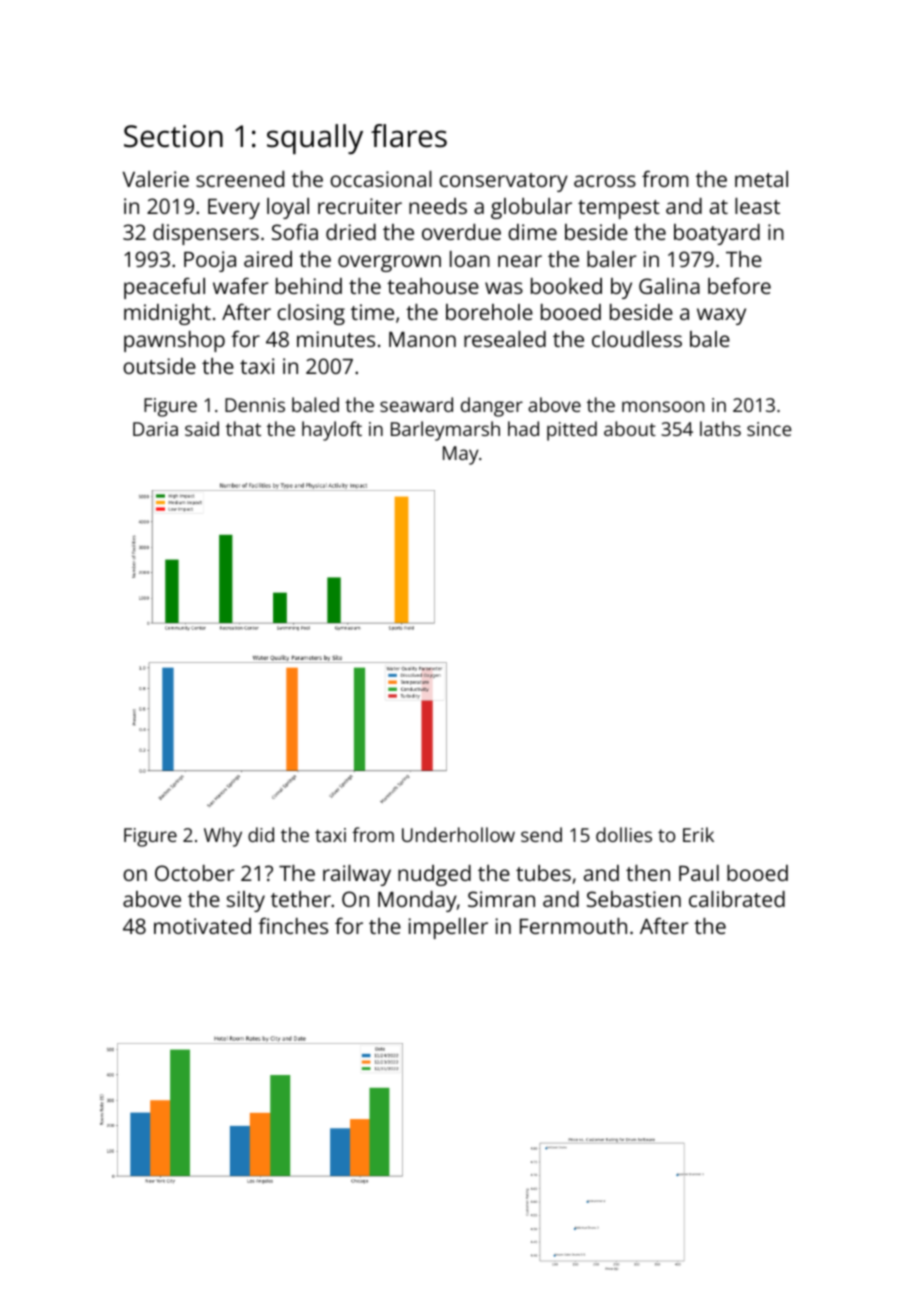  What do you see at coordinates (448, 928) in the screenshot?
I see `impeller` at bounding box center [448, 928].
